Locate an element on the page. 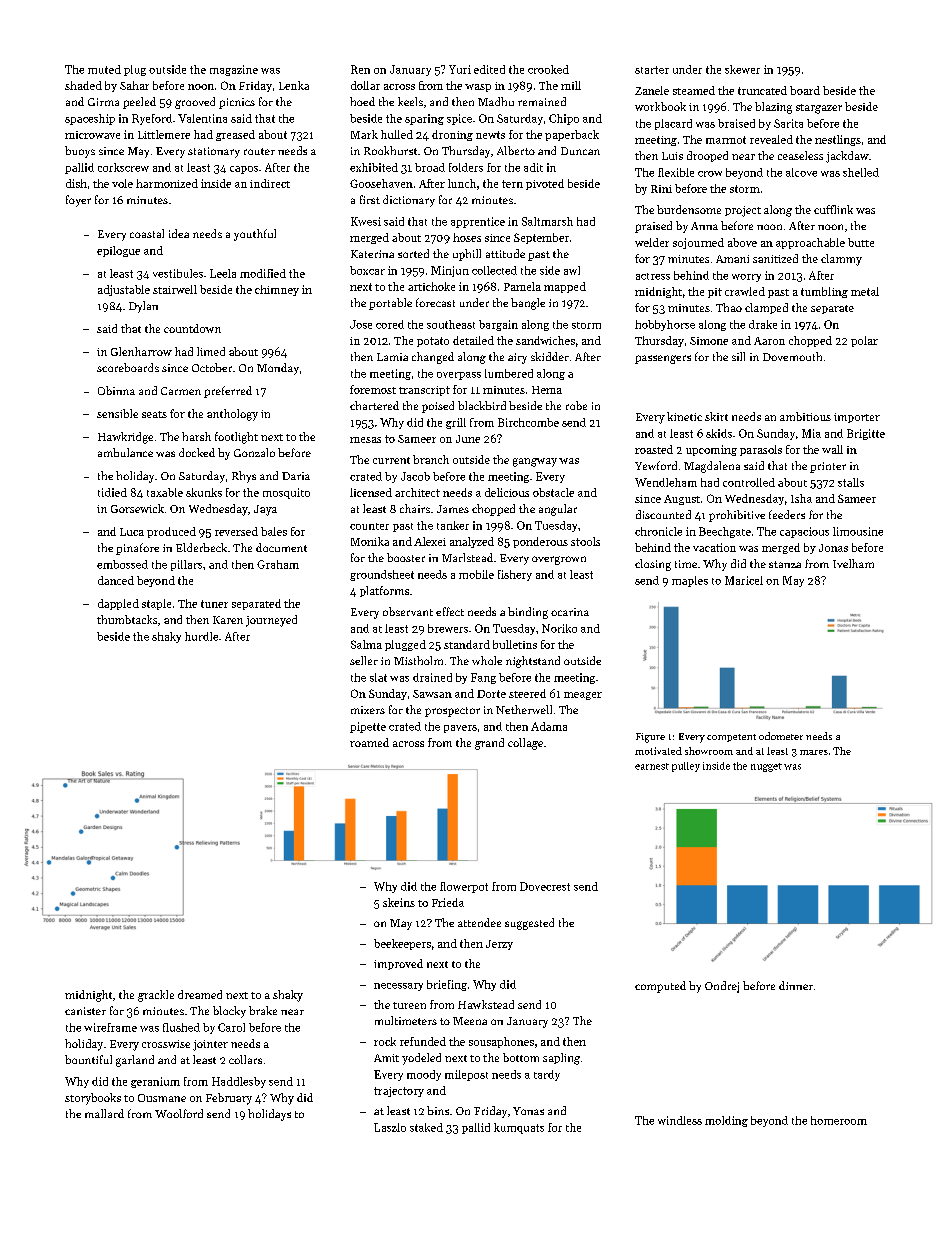 This image has height=1233, width=952. Dylan is located at coordinates (143, 307).
